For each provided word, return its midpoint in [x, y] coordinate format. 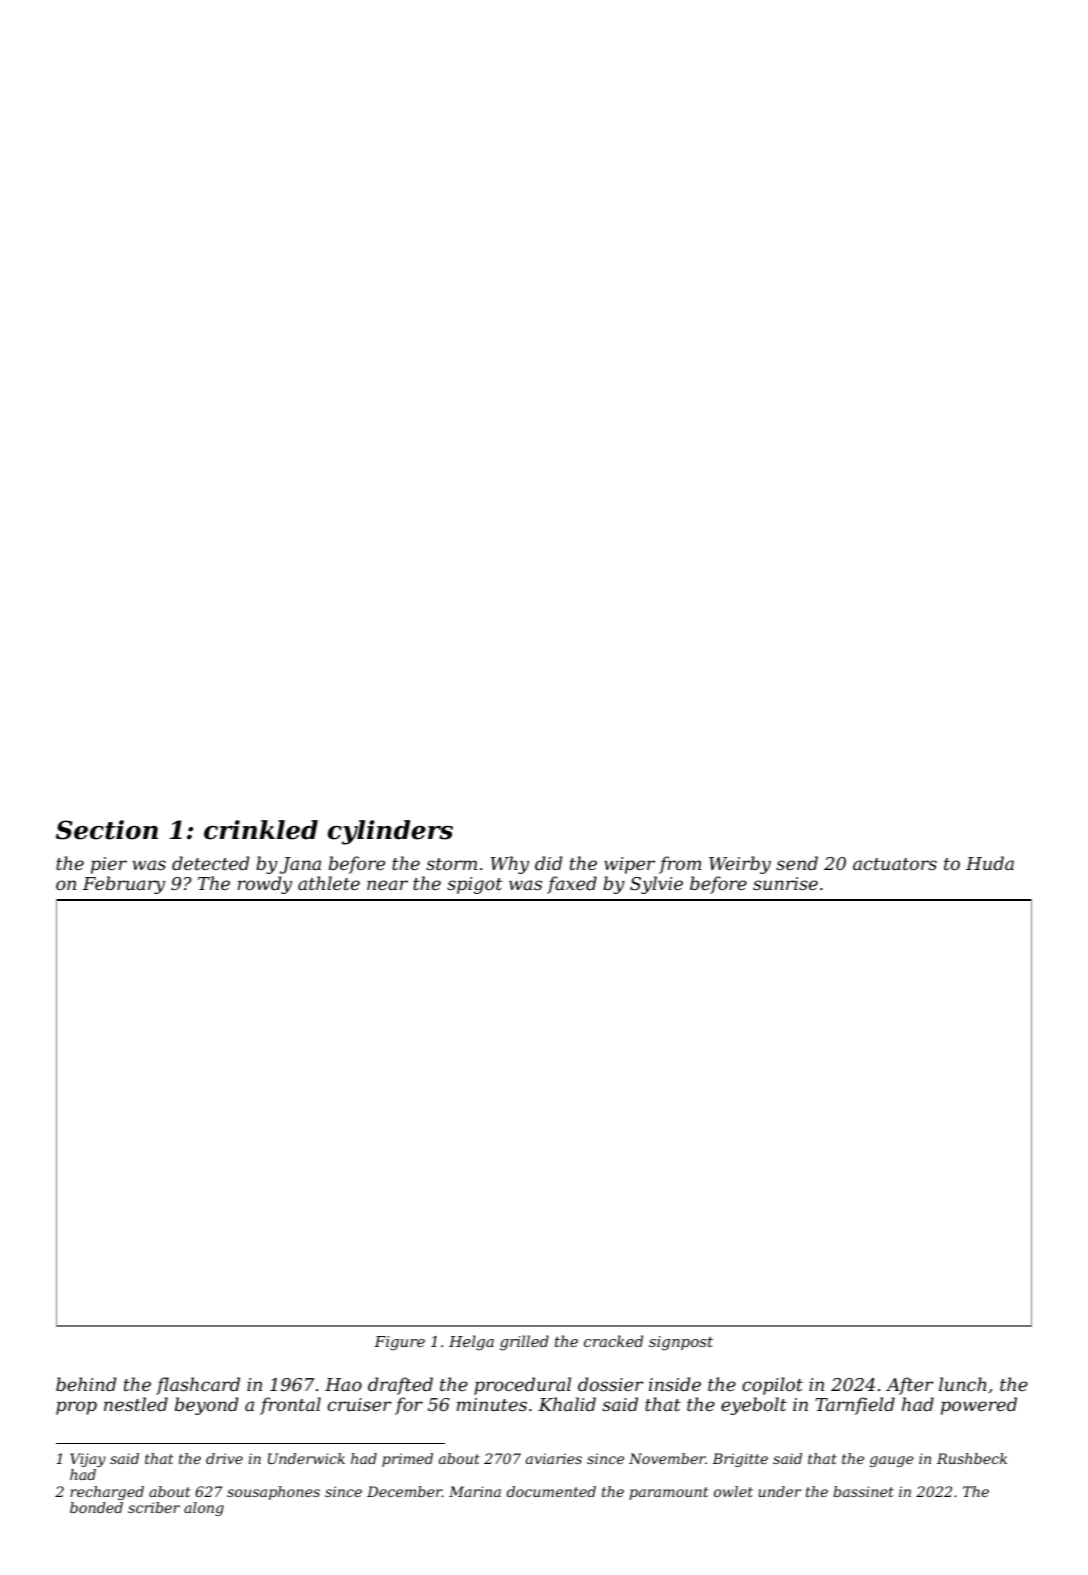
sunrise [785, 883]
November [667, 1458]
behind [86, 1384]
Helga [471, 1343]
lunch [962, 1384]
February [124, 885]
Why [510, 865]
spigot [474, 885]
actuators [895, 864]
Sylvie [656, 885]
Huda [990, 863]
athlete [329, 883]
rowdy [265, 885]
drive [224, 1458]
